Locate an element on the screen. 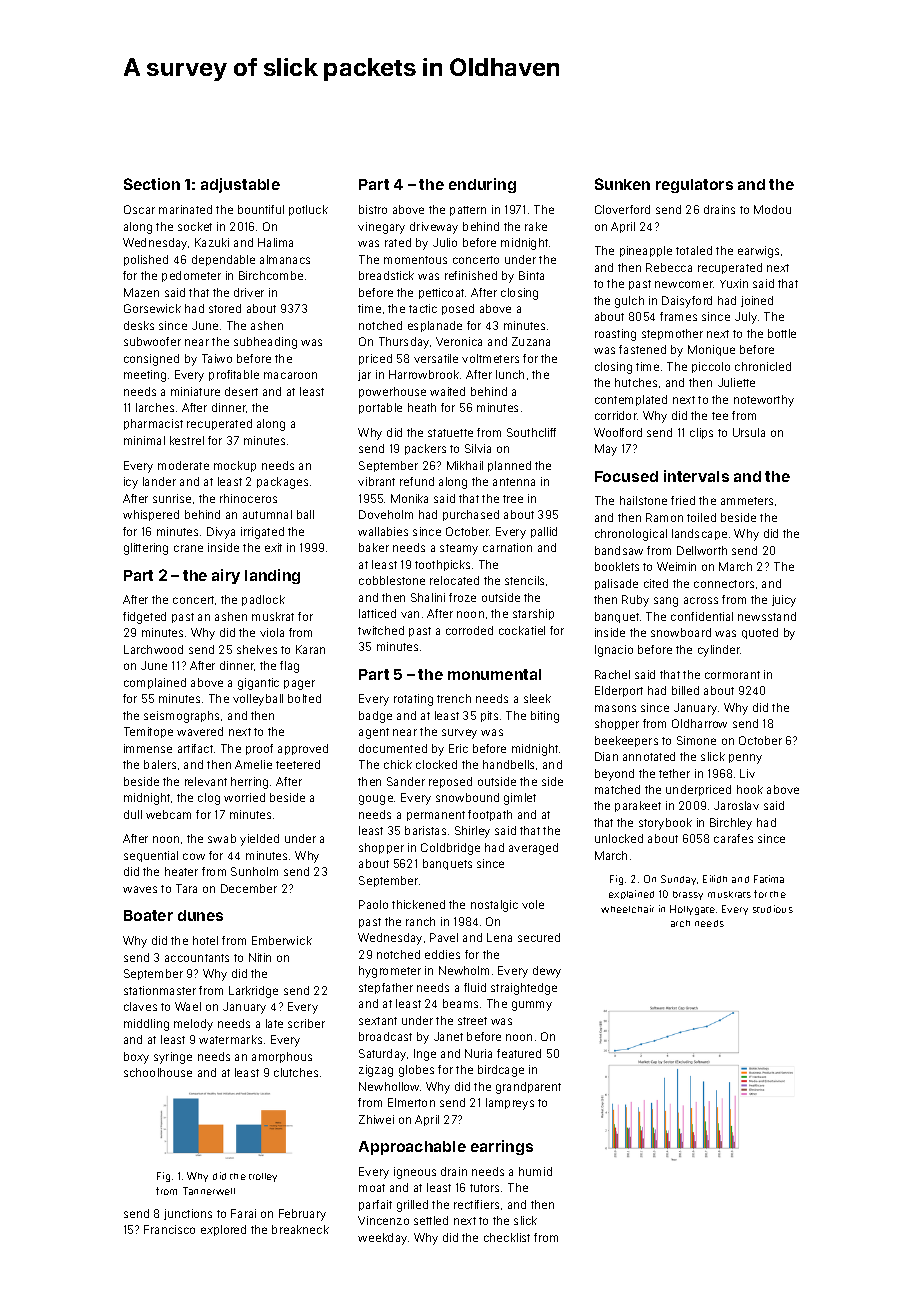 The width and height of the screenshot is (924, 1308). Sunken is located at coordinates (622, 184).
